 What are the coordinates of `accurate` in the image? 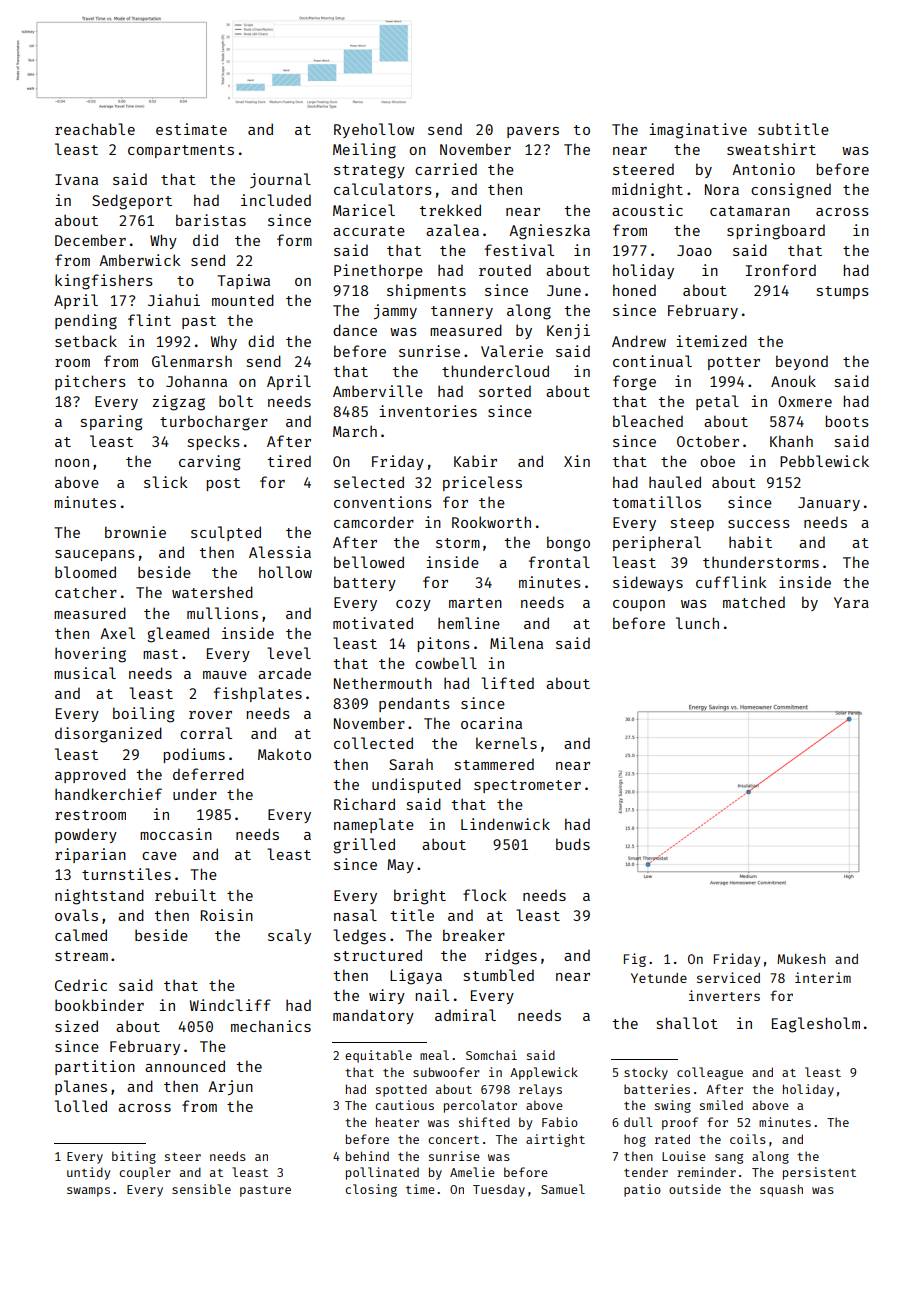 It's located at (369, 231).
